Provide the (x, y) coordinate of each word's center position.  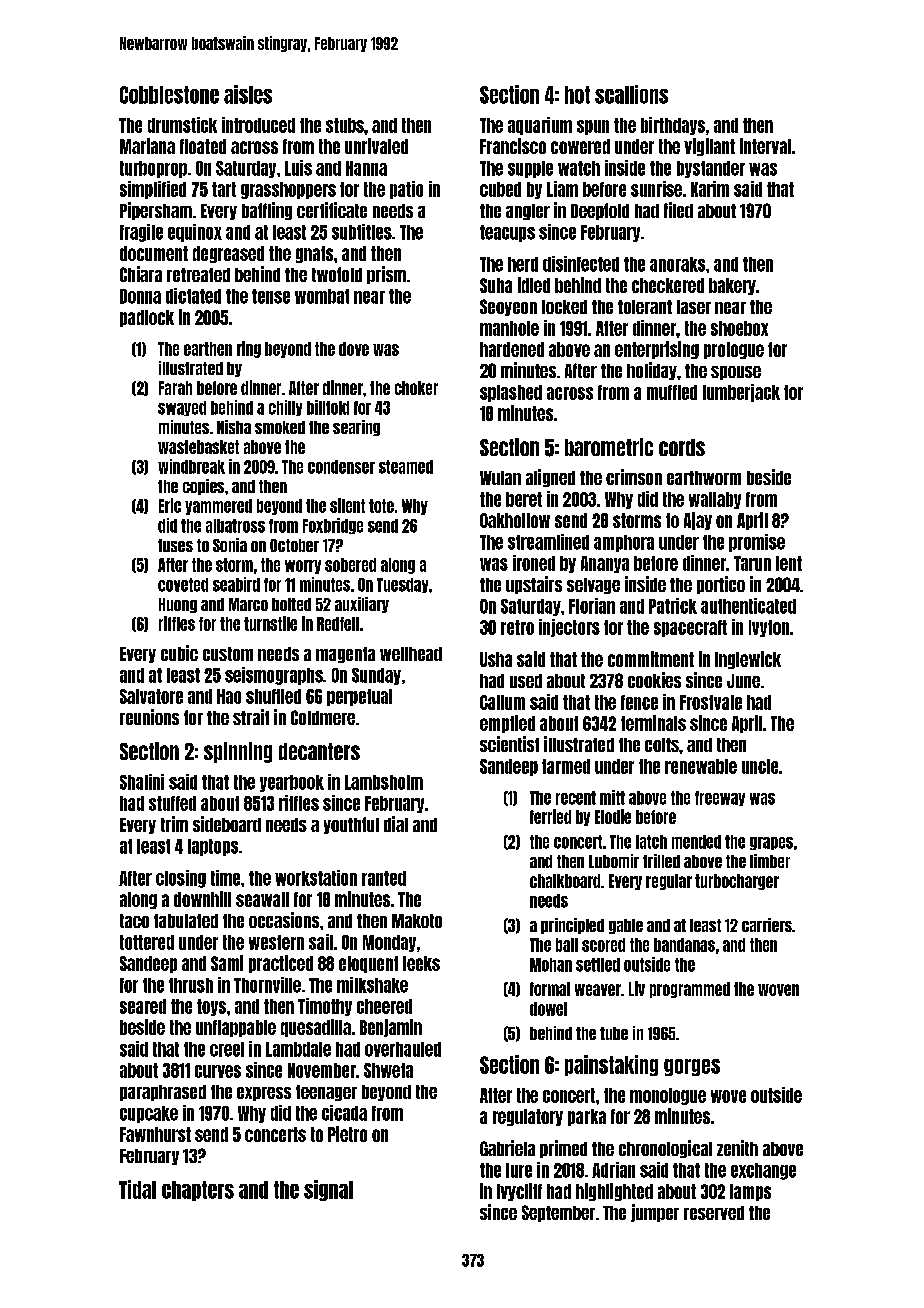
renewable (701, 766)
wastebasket (198, 447)
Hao (229, 696)
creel (227, 1049)
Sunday (376, 676)
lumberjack (741, 393)
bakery (732, 286)
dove (354, 349)
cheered (384, 1006)
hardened (512, 349)
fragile (141, 233)
